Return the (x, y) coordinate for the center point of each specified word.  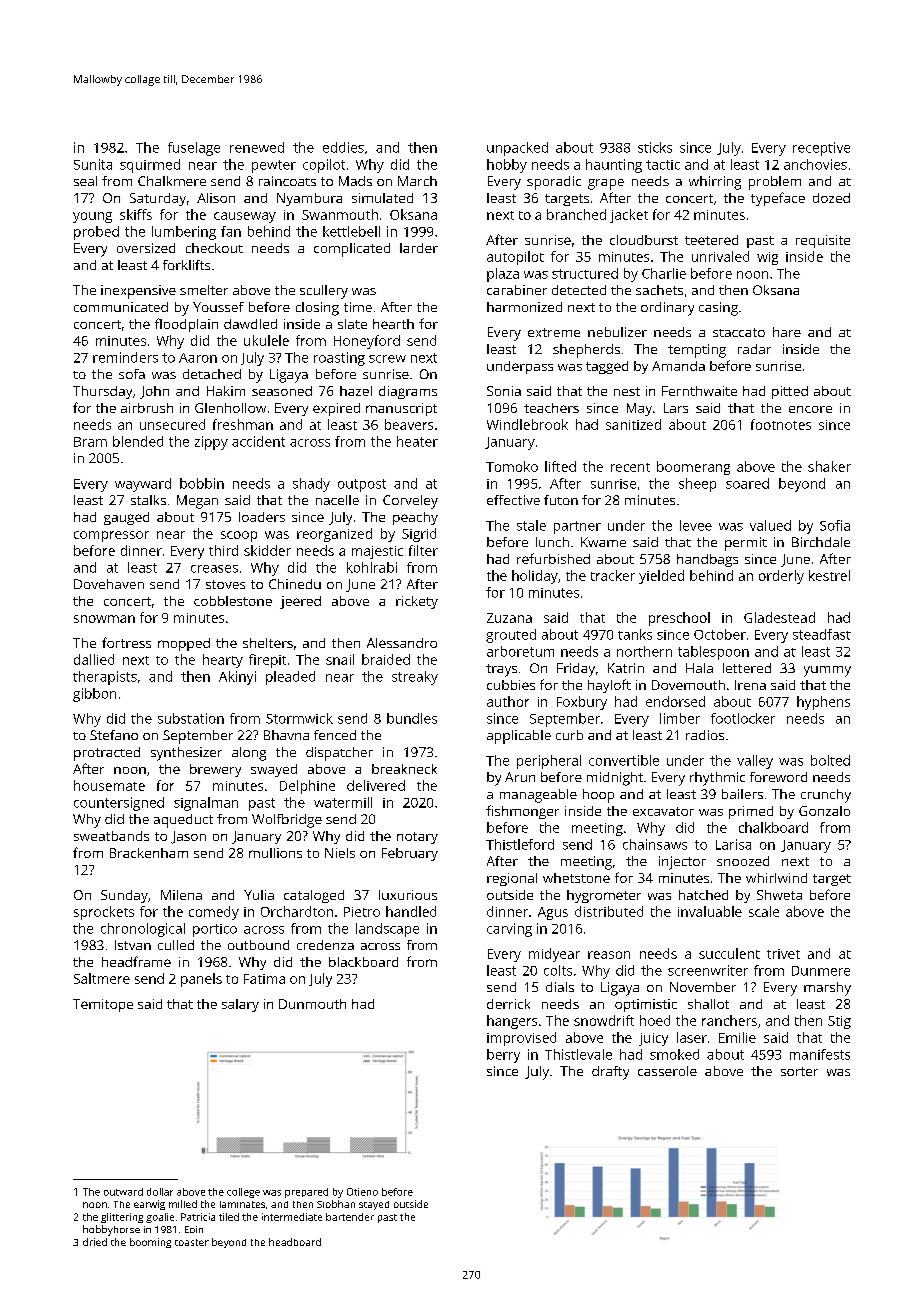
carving (509, 930)
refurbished (553, 558)
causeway (245, 217)
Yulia (259, 895)
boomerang (693, 468)
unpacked (517, 149)
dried (95, 1242)
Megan (197, 502)
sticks (655, 147)
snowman (104, 619)
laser (692, 1037)
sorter (799, 1071)
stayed (374, 1205)
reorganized (334, 535)
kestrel (829, 575)
